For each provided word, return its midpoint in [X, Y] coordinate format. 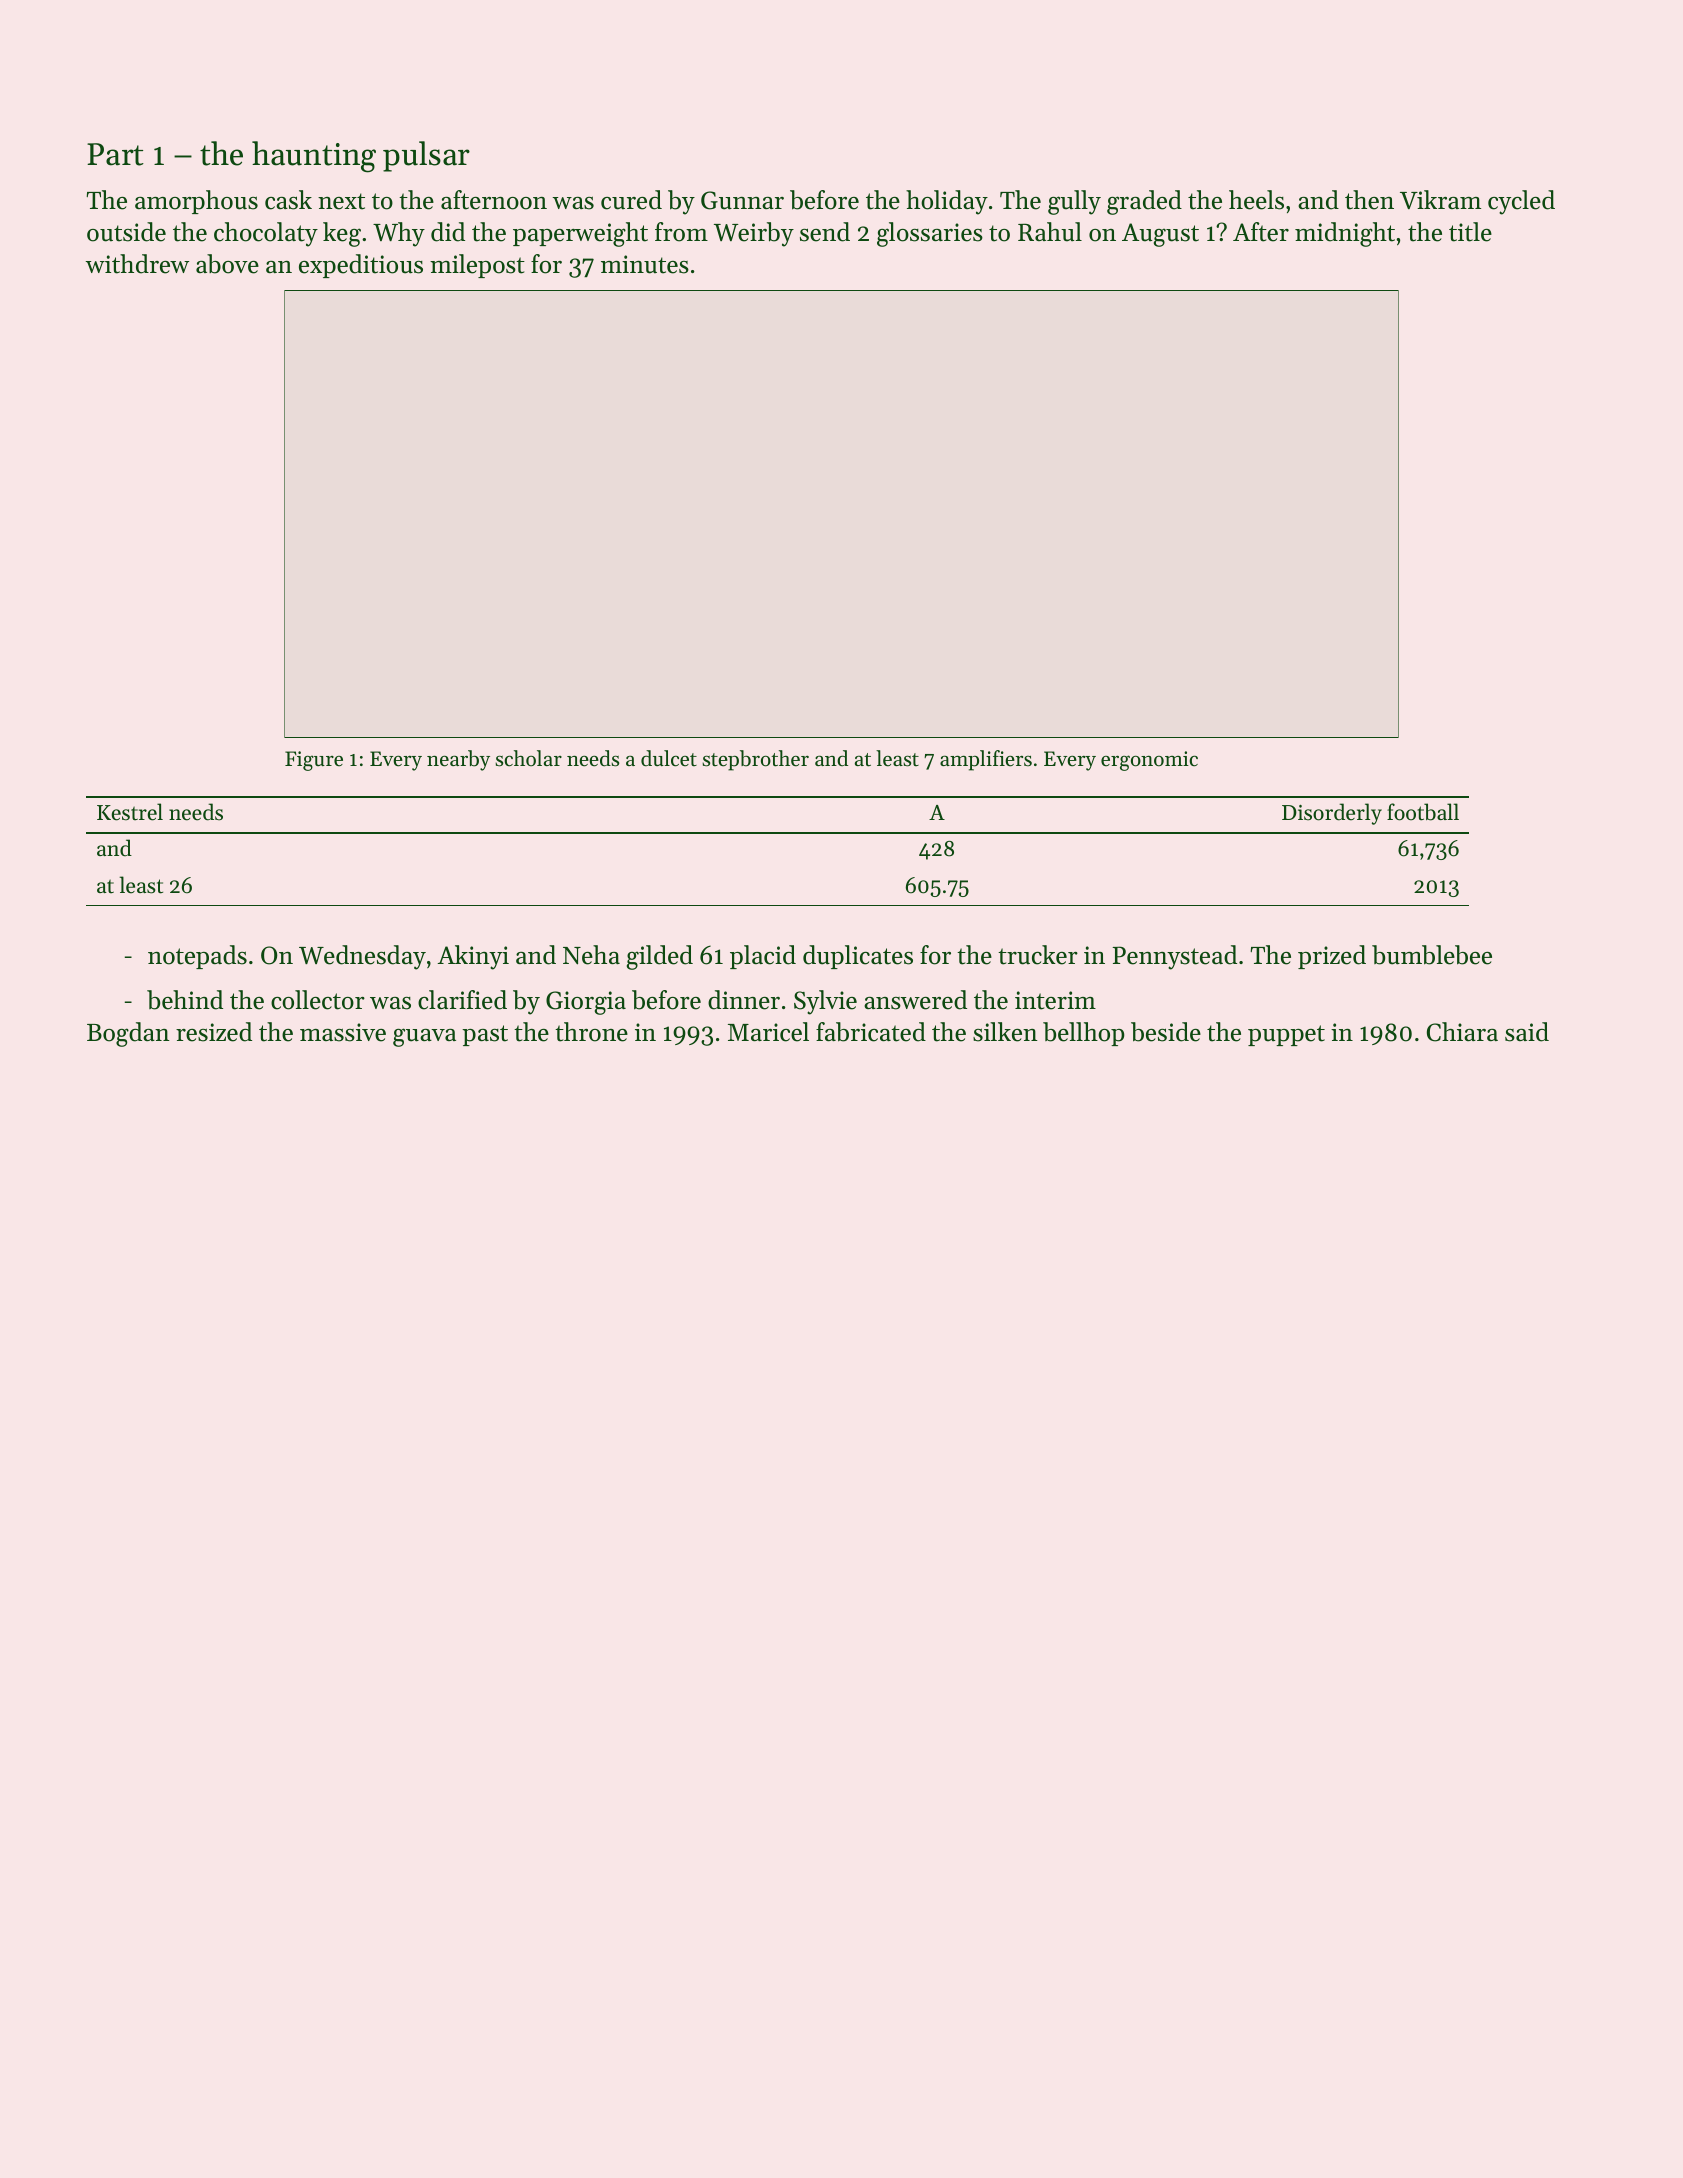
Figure [314, 761]
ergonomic [1149, 761]
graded [1144, 202]
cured [631, 200]
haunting [314, 157]
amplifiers [986, 760]
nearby [458, 760]
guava [424, 1037]
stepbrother [755, 760]
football [1423, 812]
